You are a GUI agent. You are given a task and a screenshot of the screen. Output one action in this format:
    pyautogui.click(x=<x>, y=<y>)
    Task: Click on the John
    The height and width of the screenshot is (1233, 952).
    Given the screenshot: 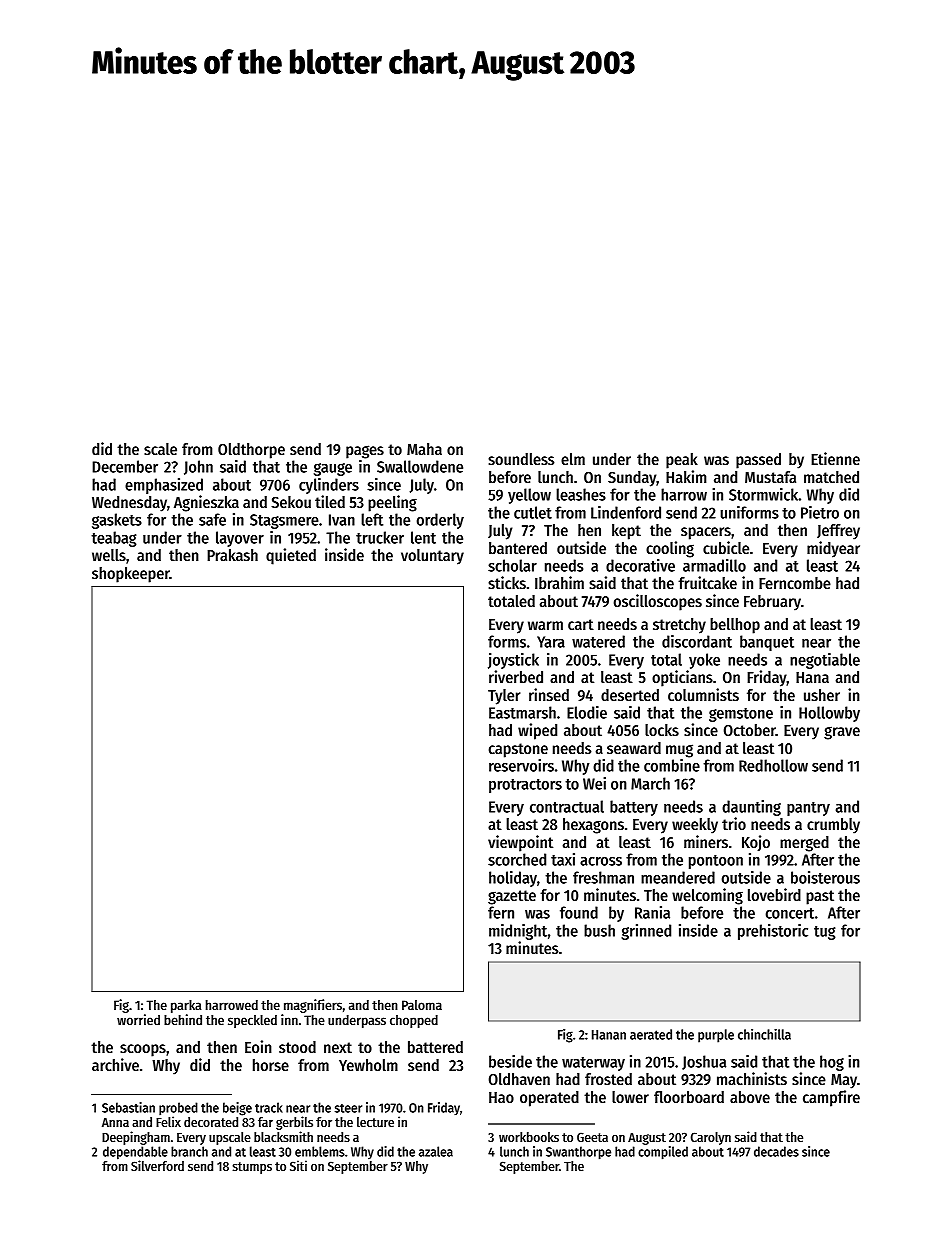 What is the action you would take?
    pyautogui.click(x=198, y=467)
